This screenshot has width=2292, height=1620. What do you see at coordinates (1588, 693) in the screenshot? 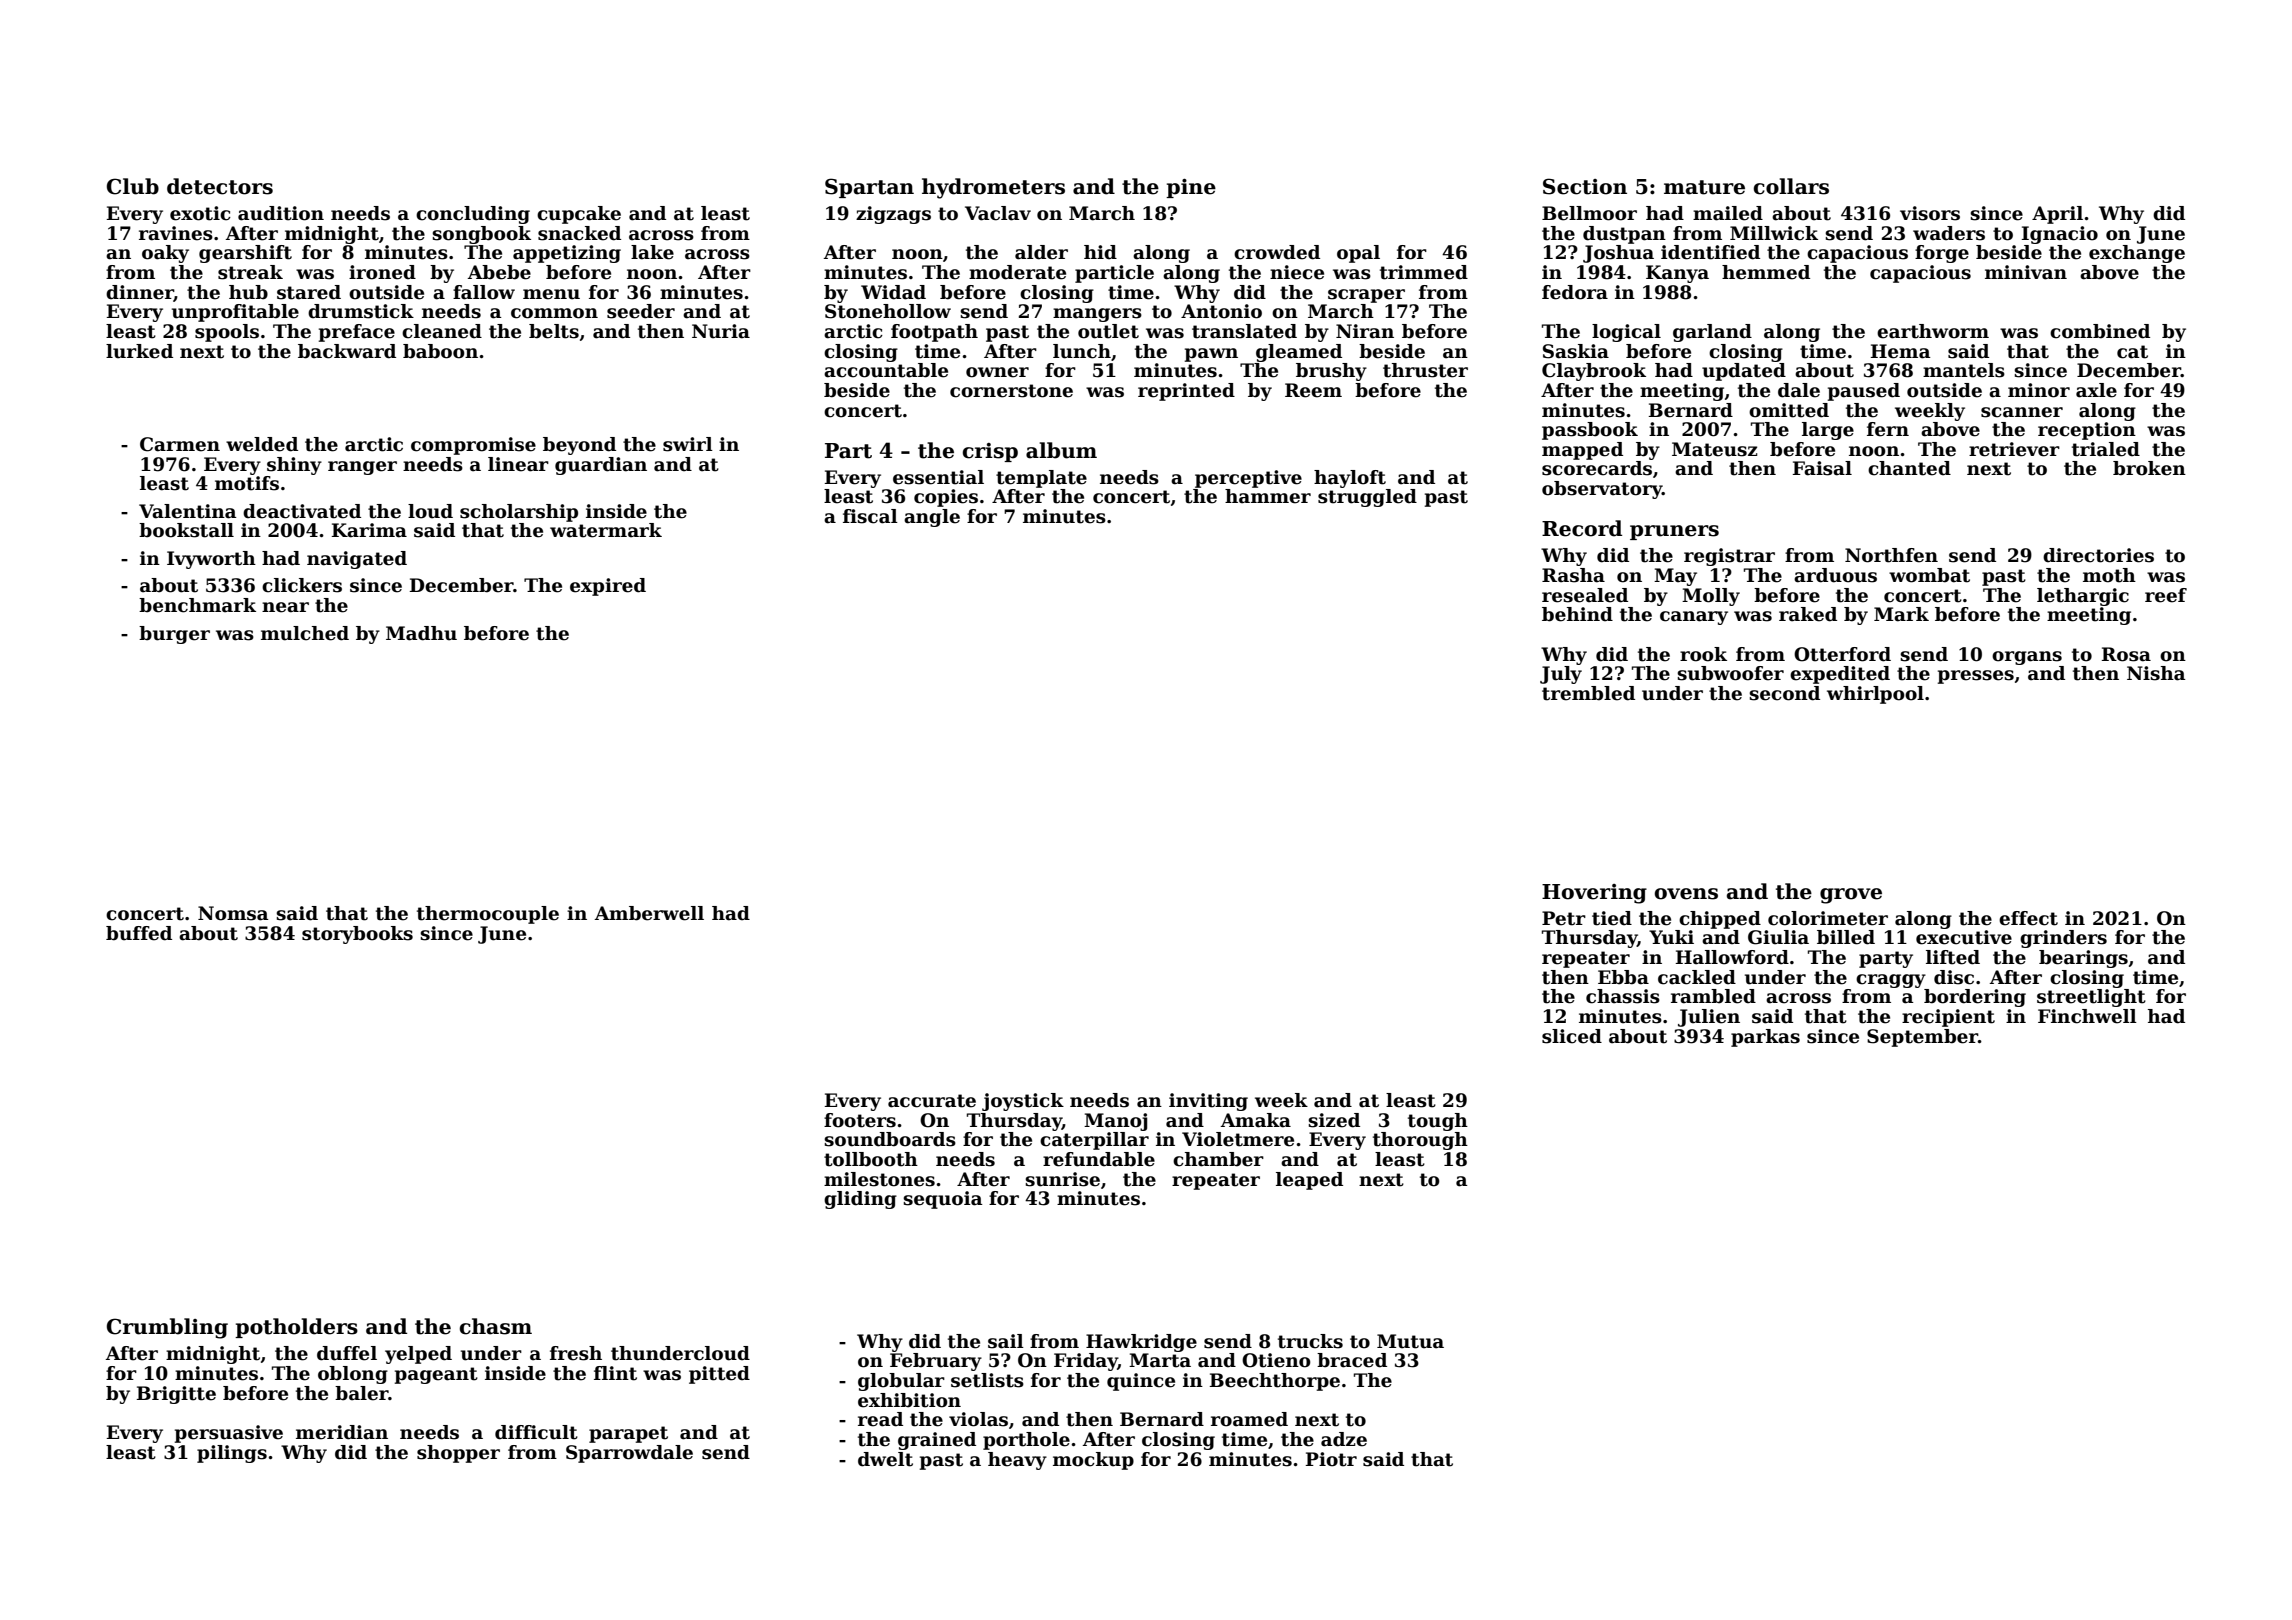
I see `trembled` at bounding box center [1588, 693].
